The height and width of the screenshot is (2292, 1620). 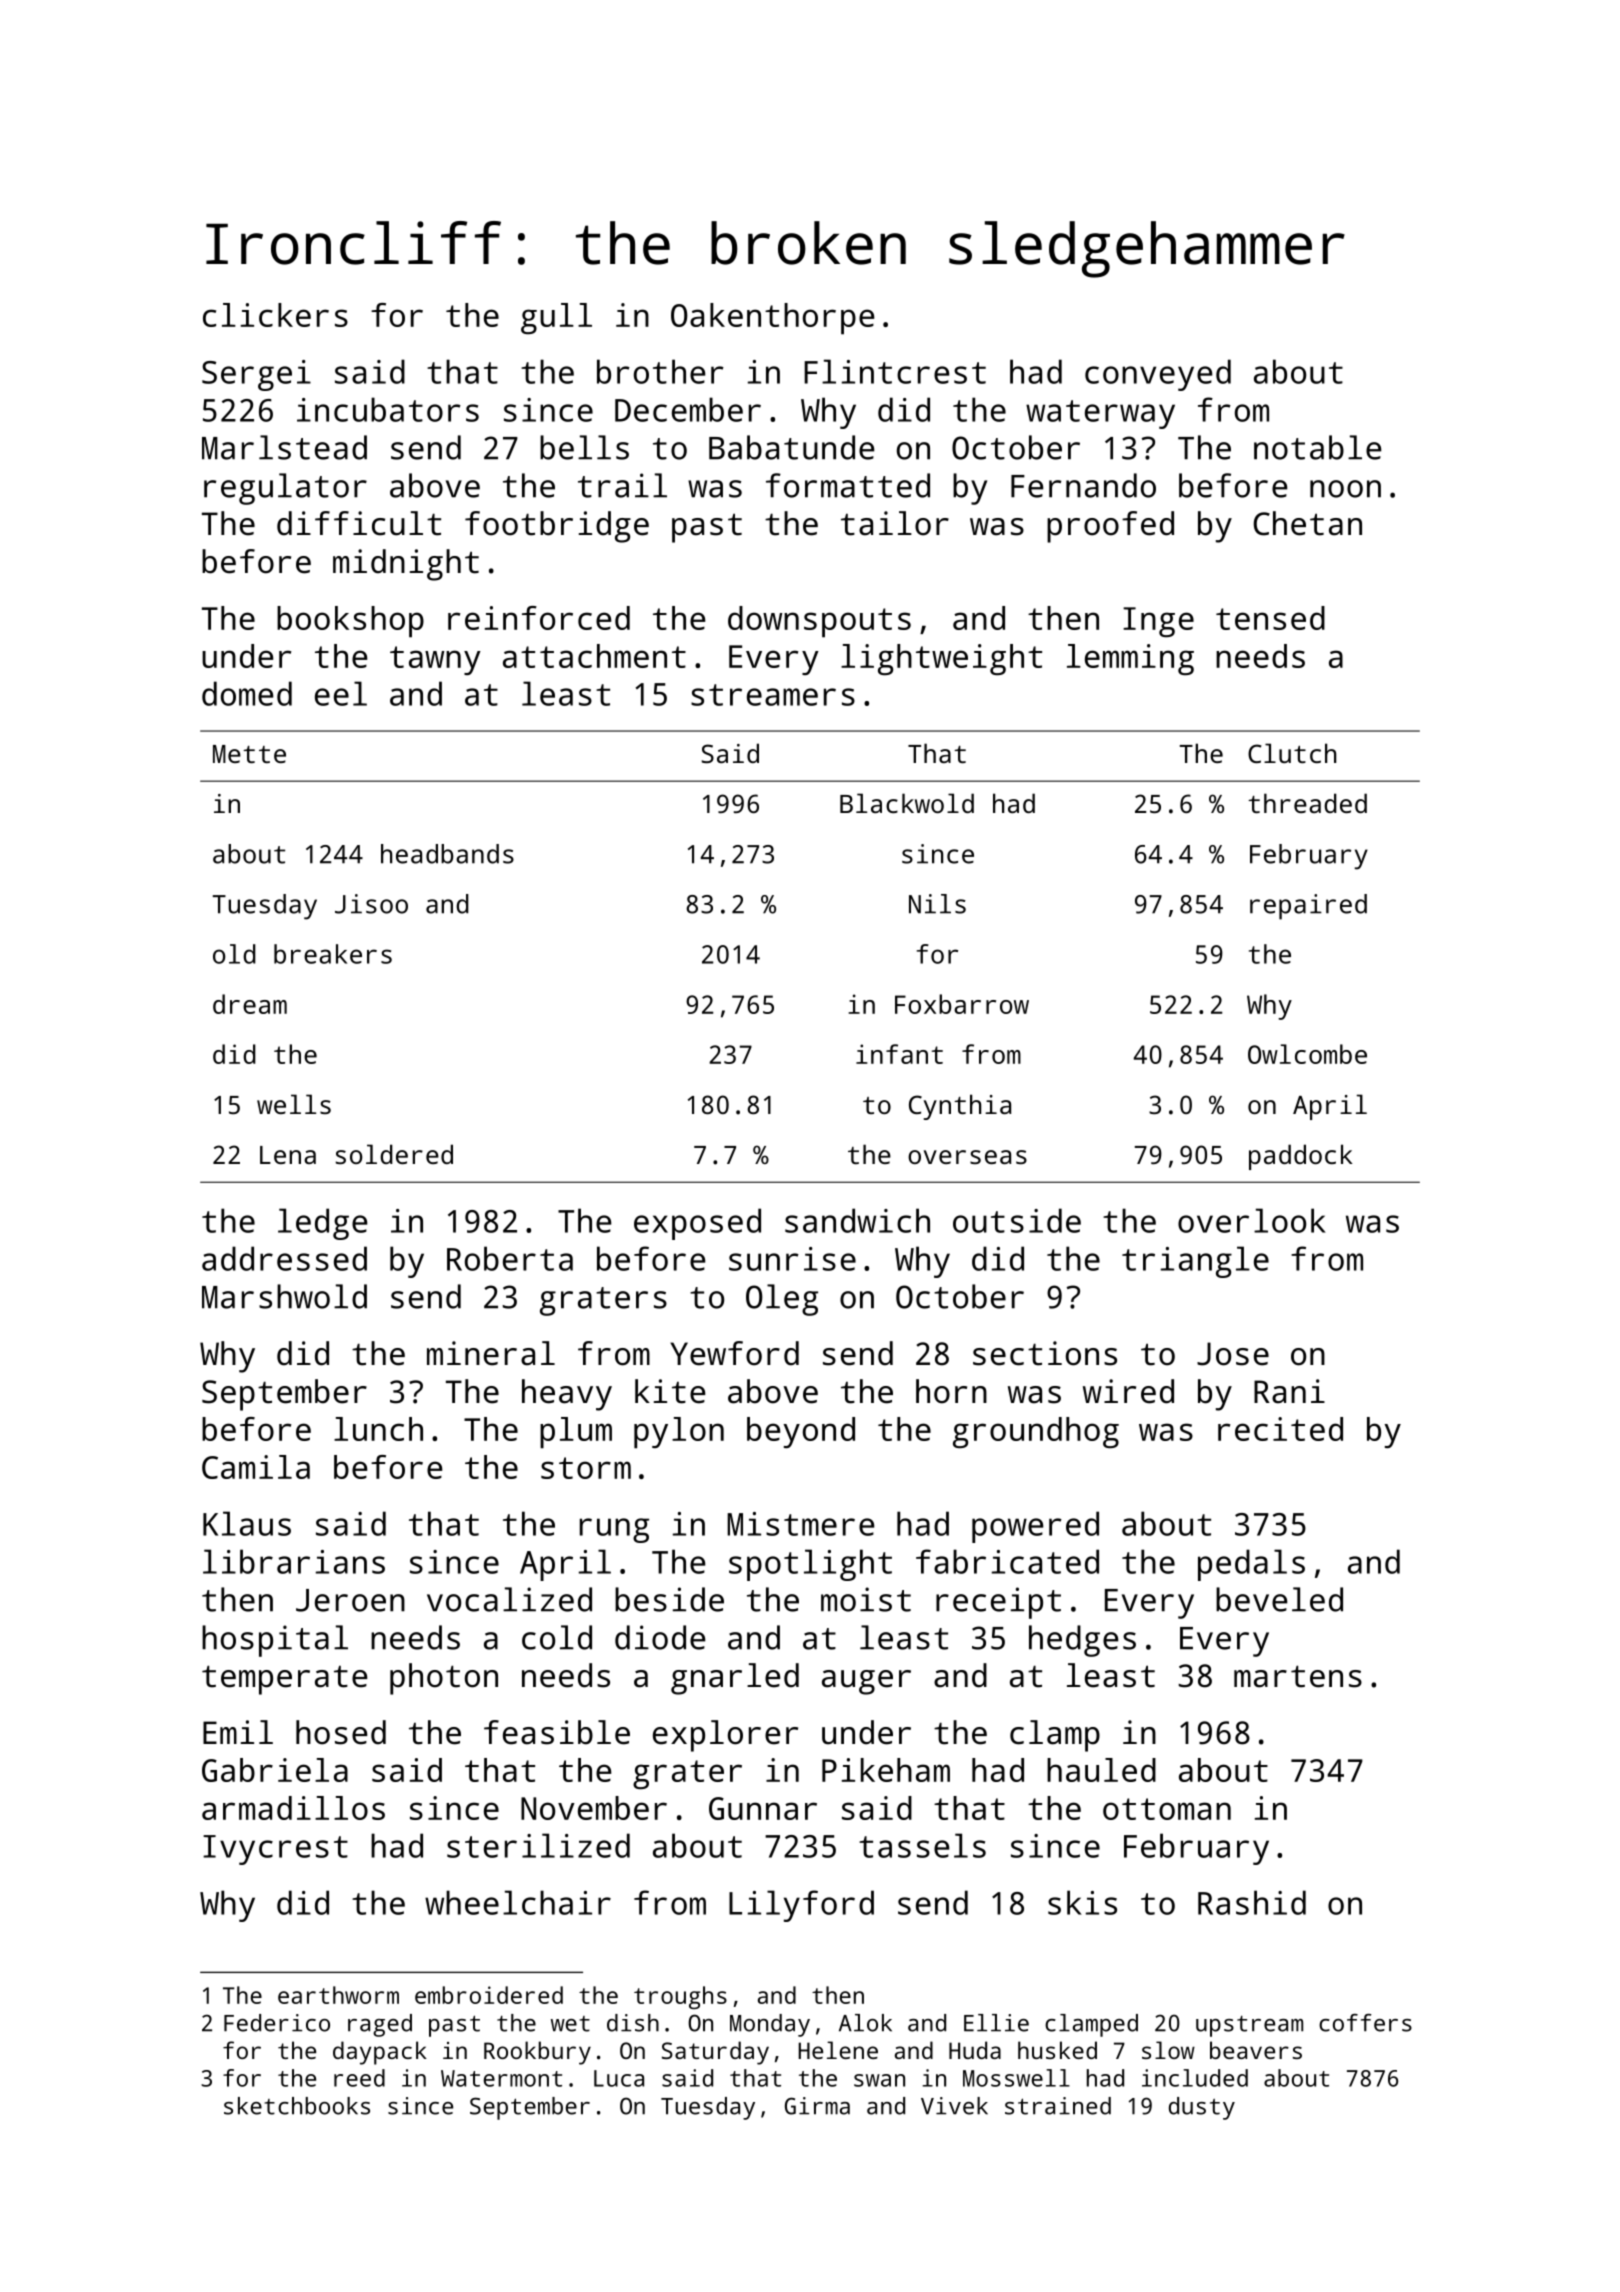 I want to click on lightweight, so click(x=941, y=660).
